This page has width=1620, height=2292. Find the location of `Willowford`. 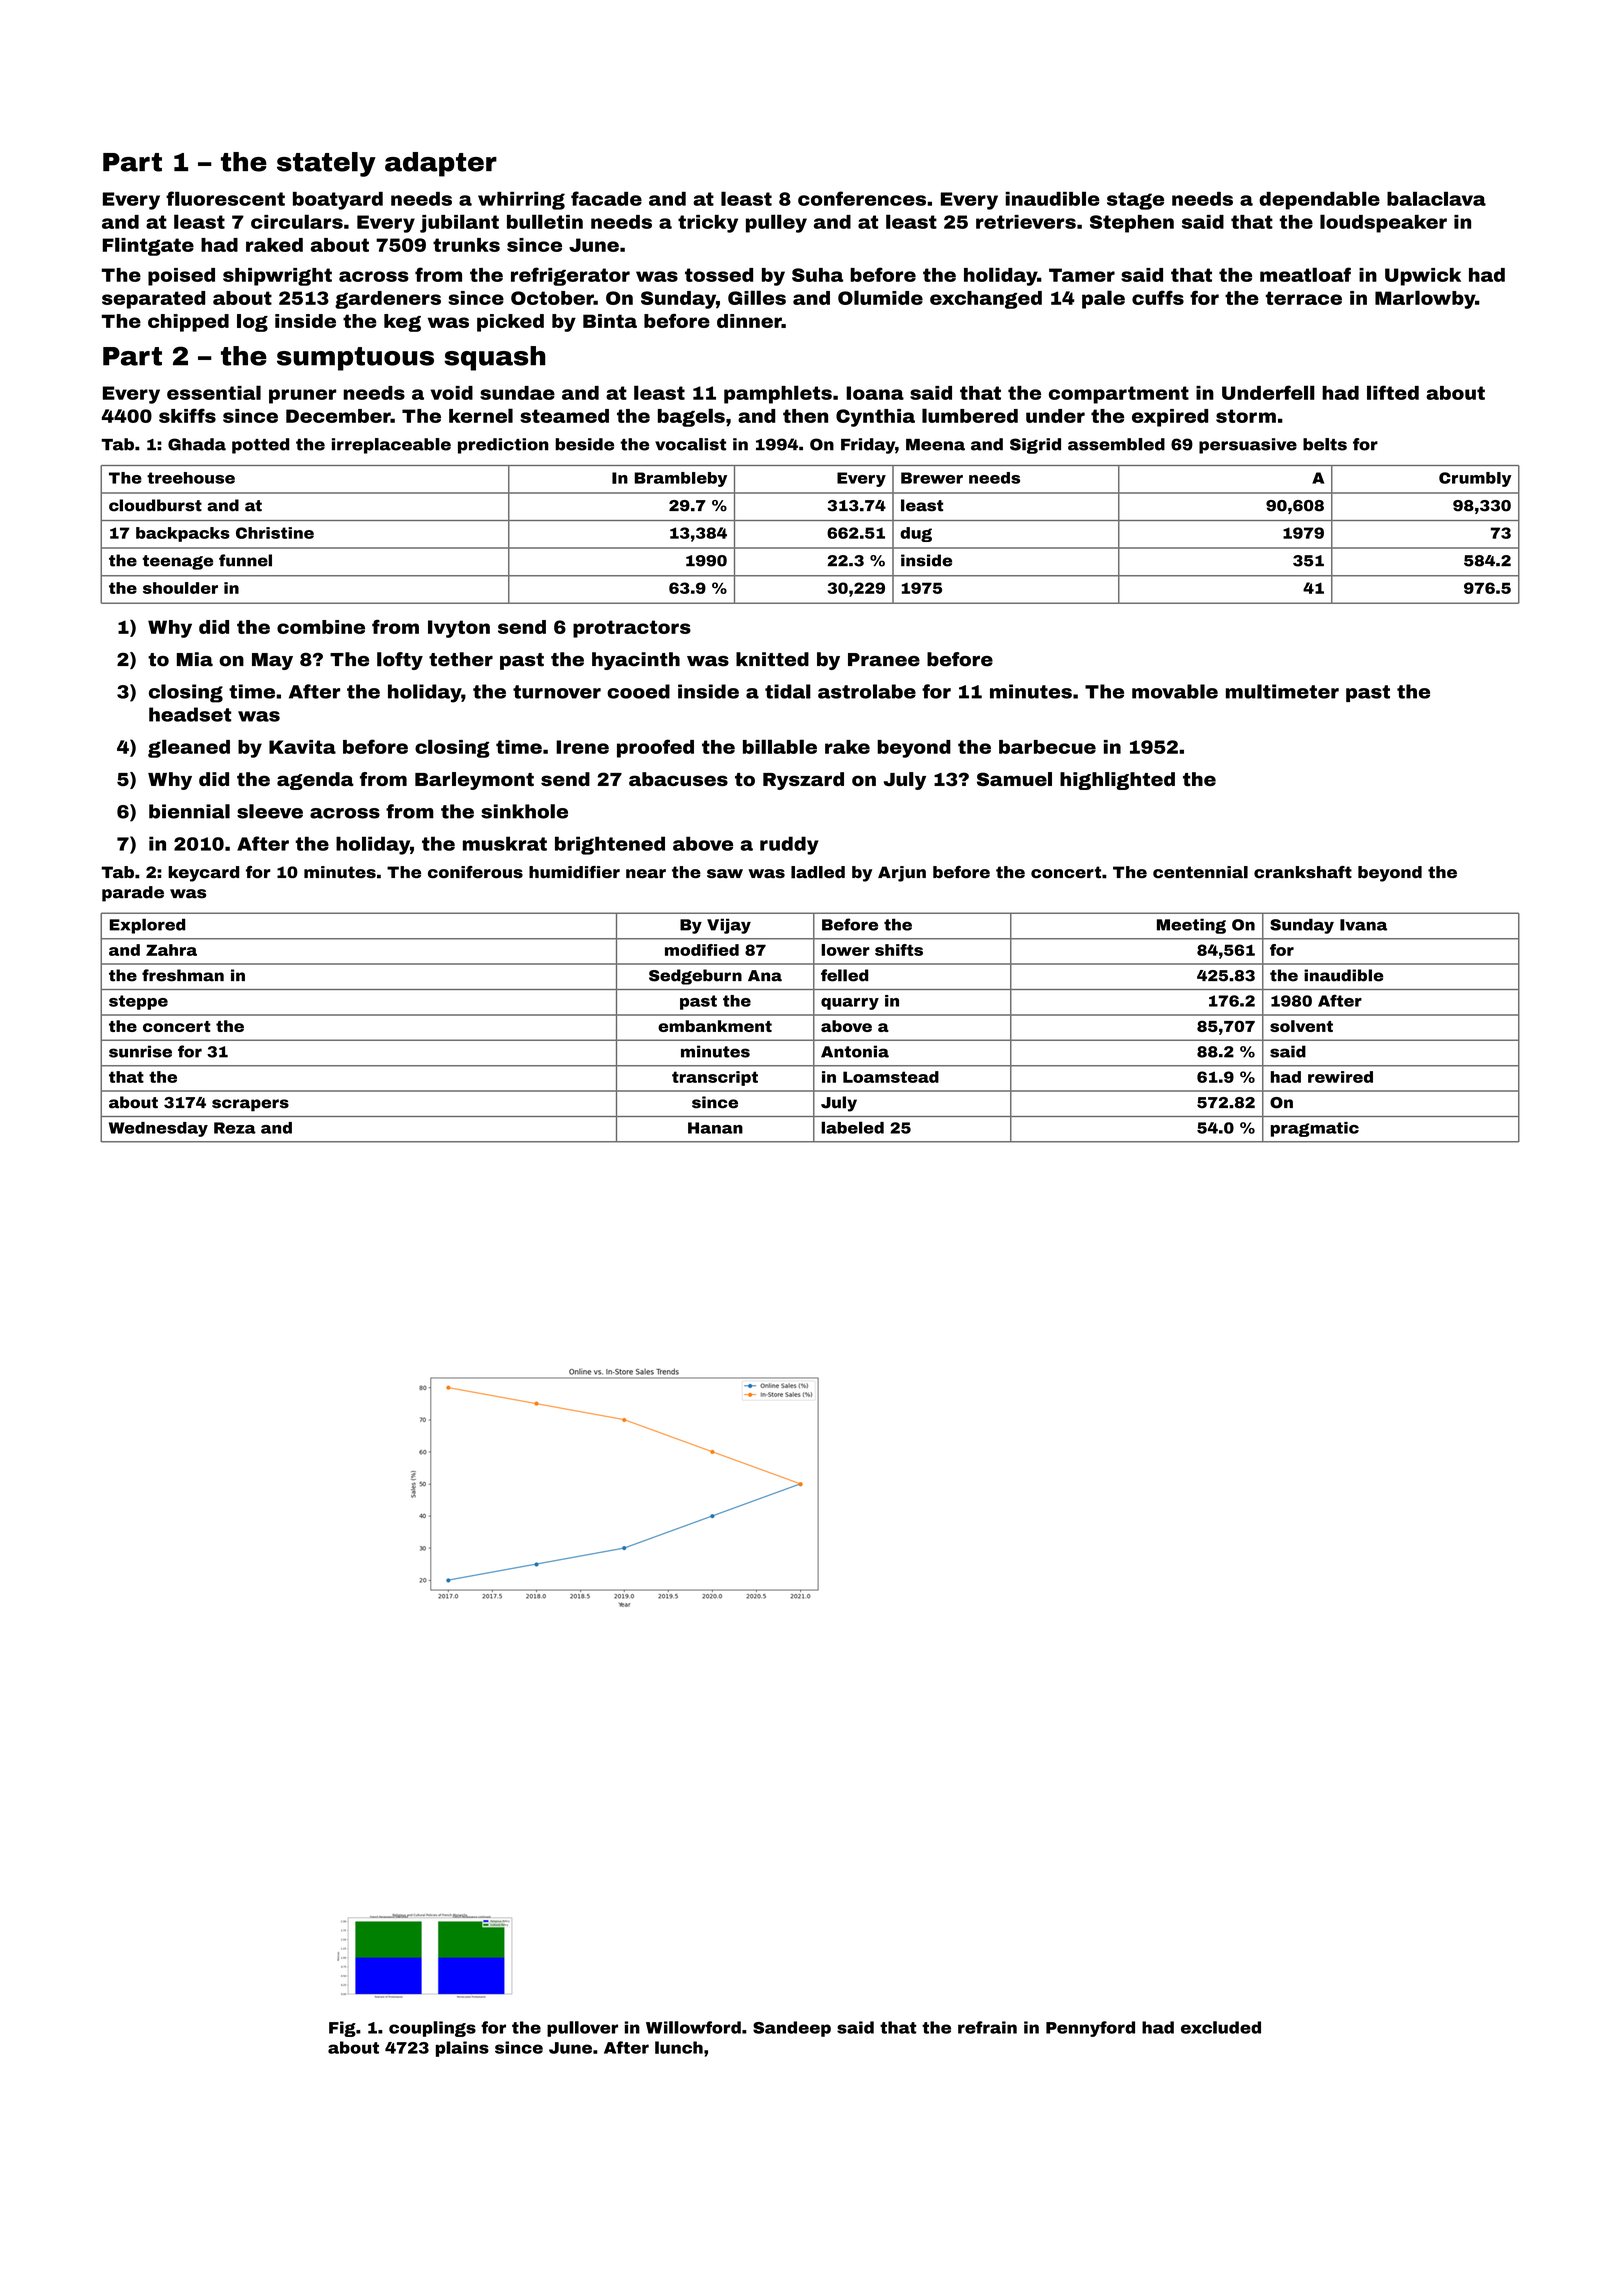

Willowford is located at coordinates (693, 2027).
